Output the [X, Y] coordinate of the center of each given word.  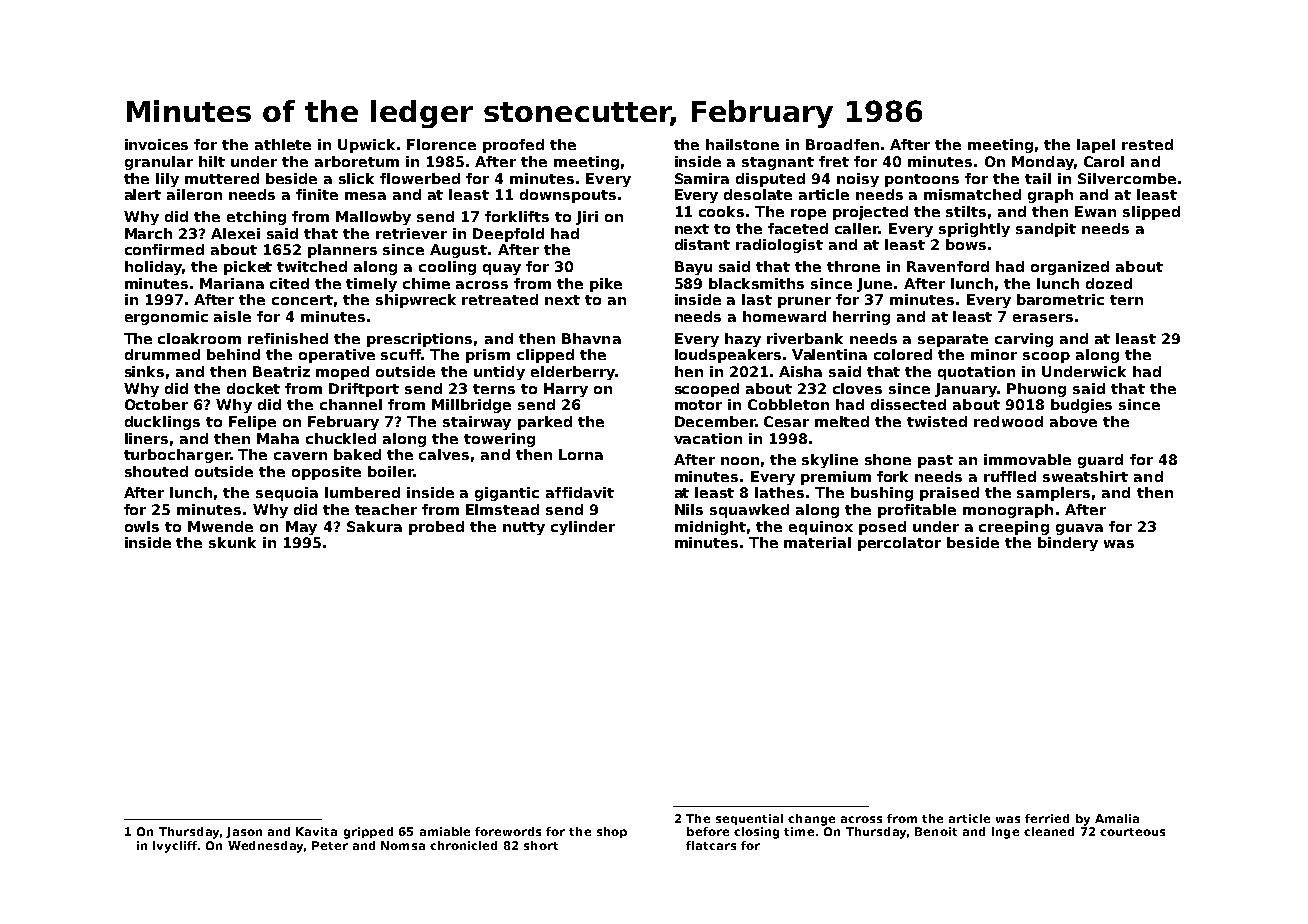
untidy [499, 373]
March [148, 233]
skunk [232, 542]
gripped [368, 833]
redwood [1008, 421]
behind [233, 354]
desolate [758, 194]
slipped [1151, 213]
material [817, 542]
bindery [1068, 544]
